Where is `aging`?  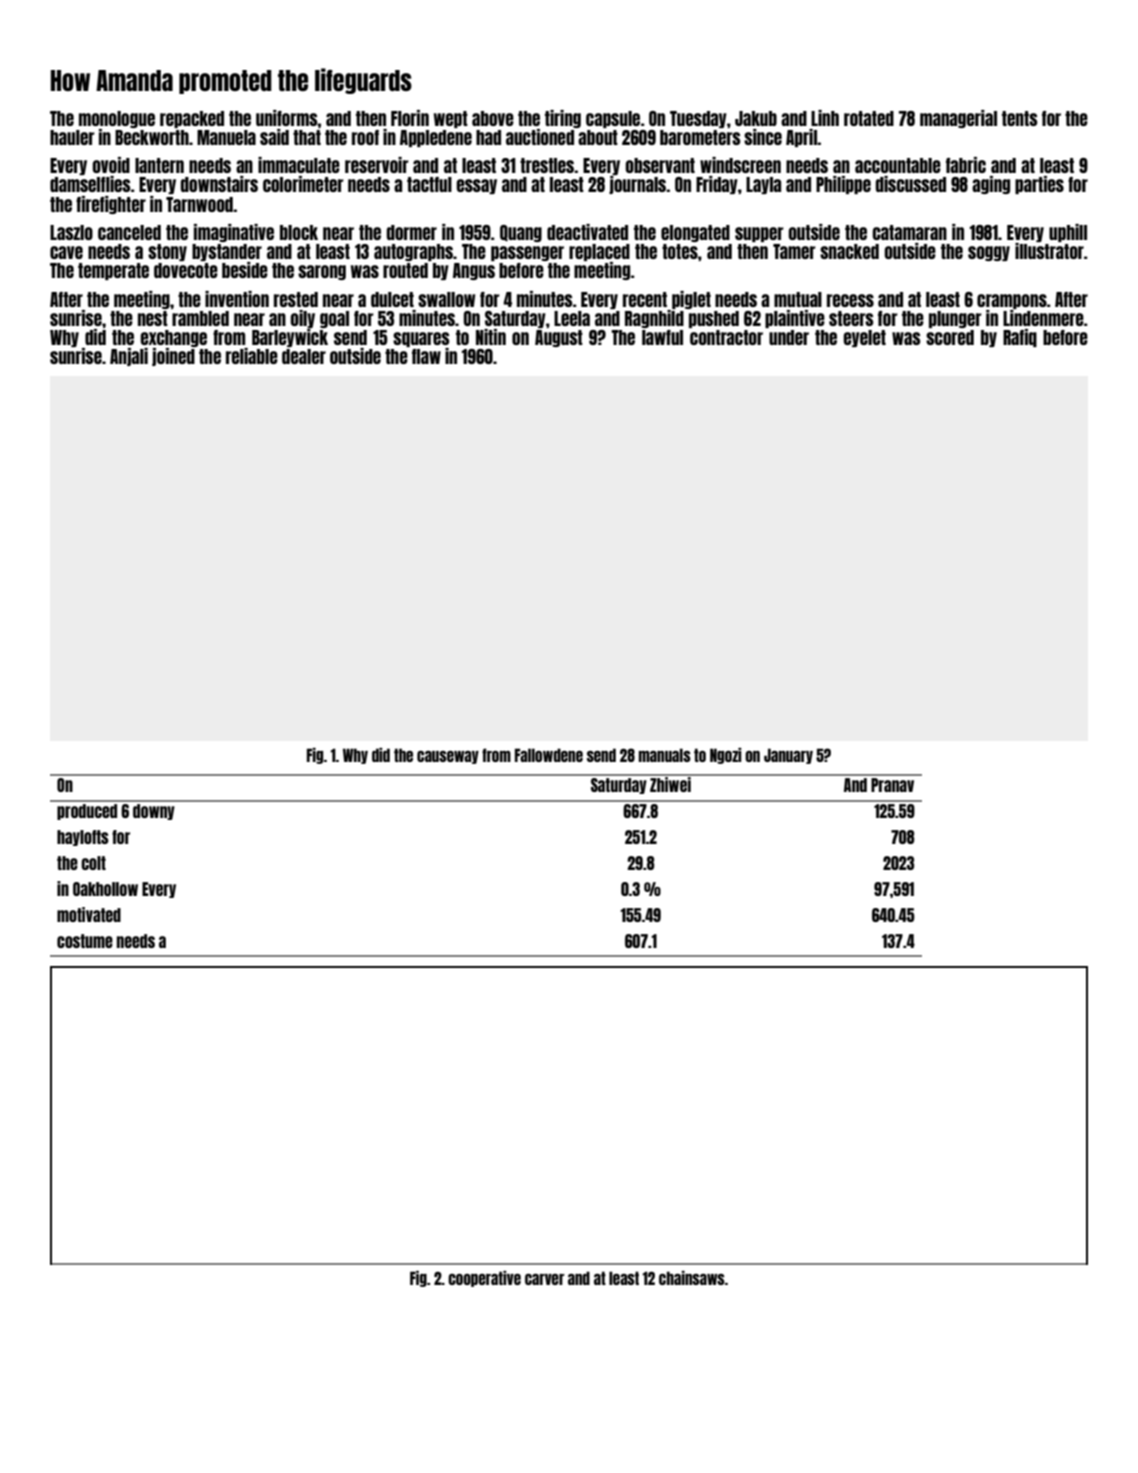
aging is located at coordinates (991, 185).
